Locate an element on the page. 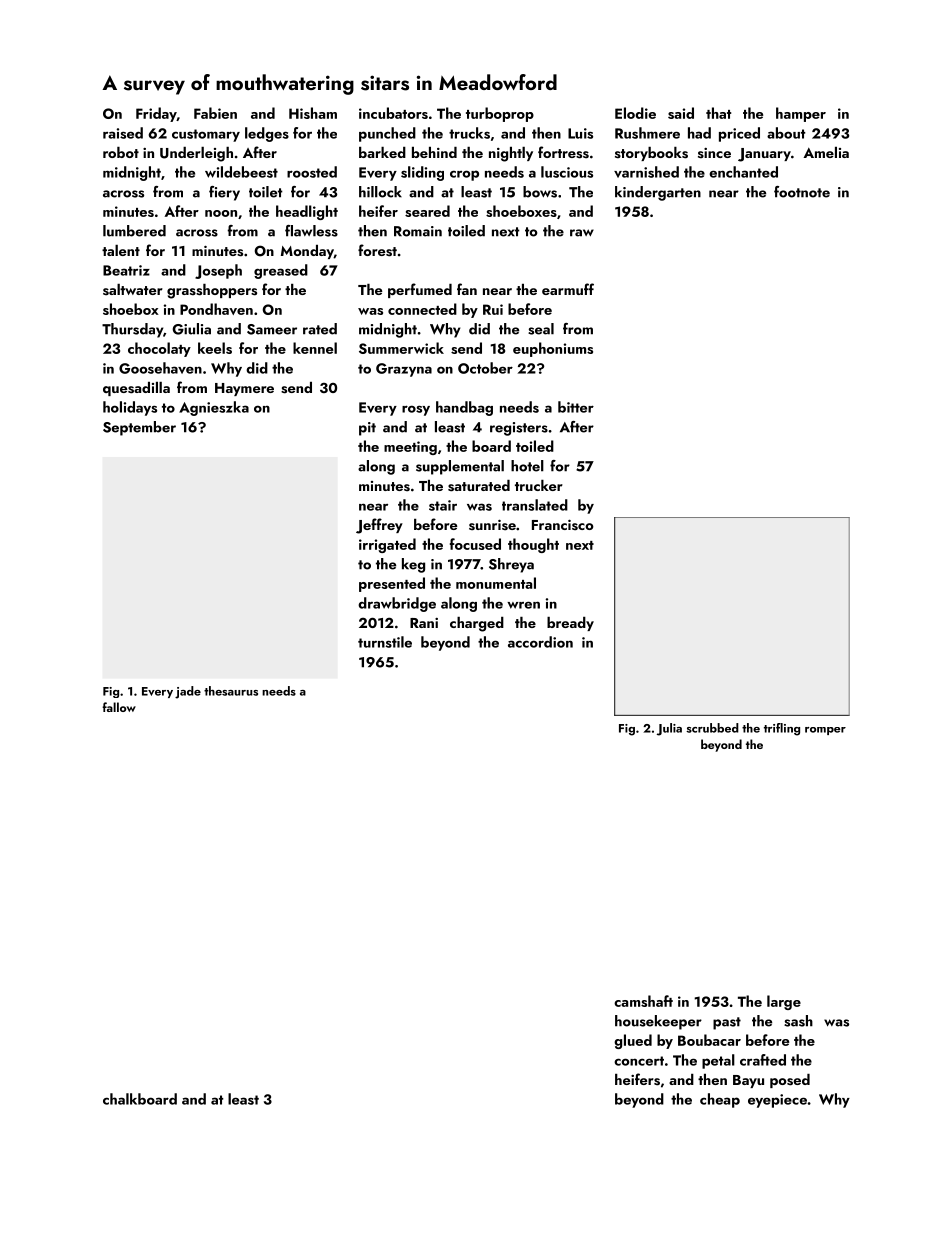 This image has height=1233, width=952. Underleigh is located at coordinates (196, 154).
